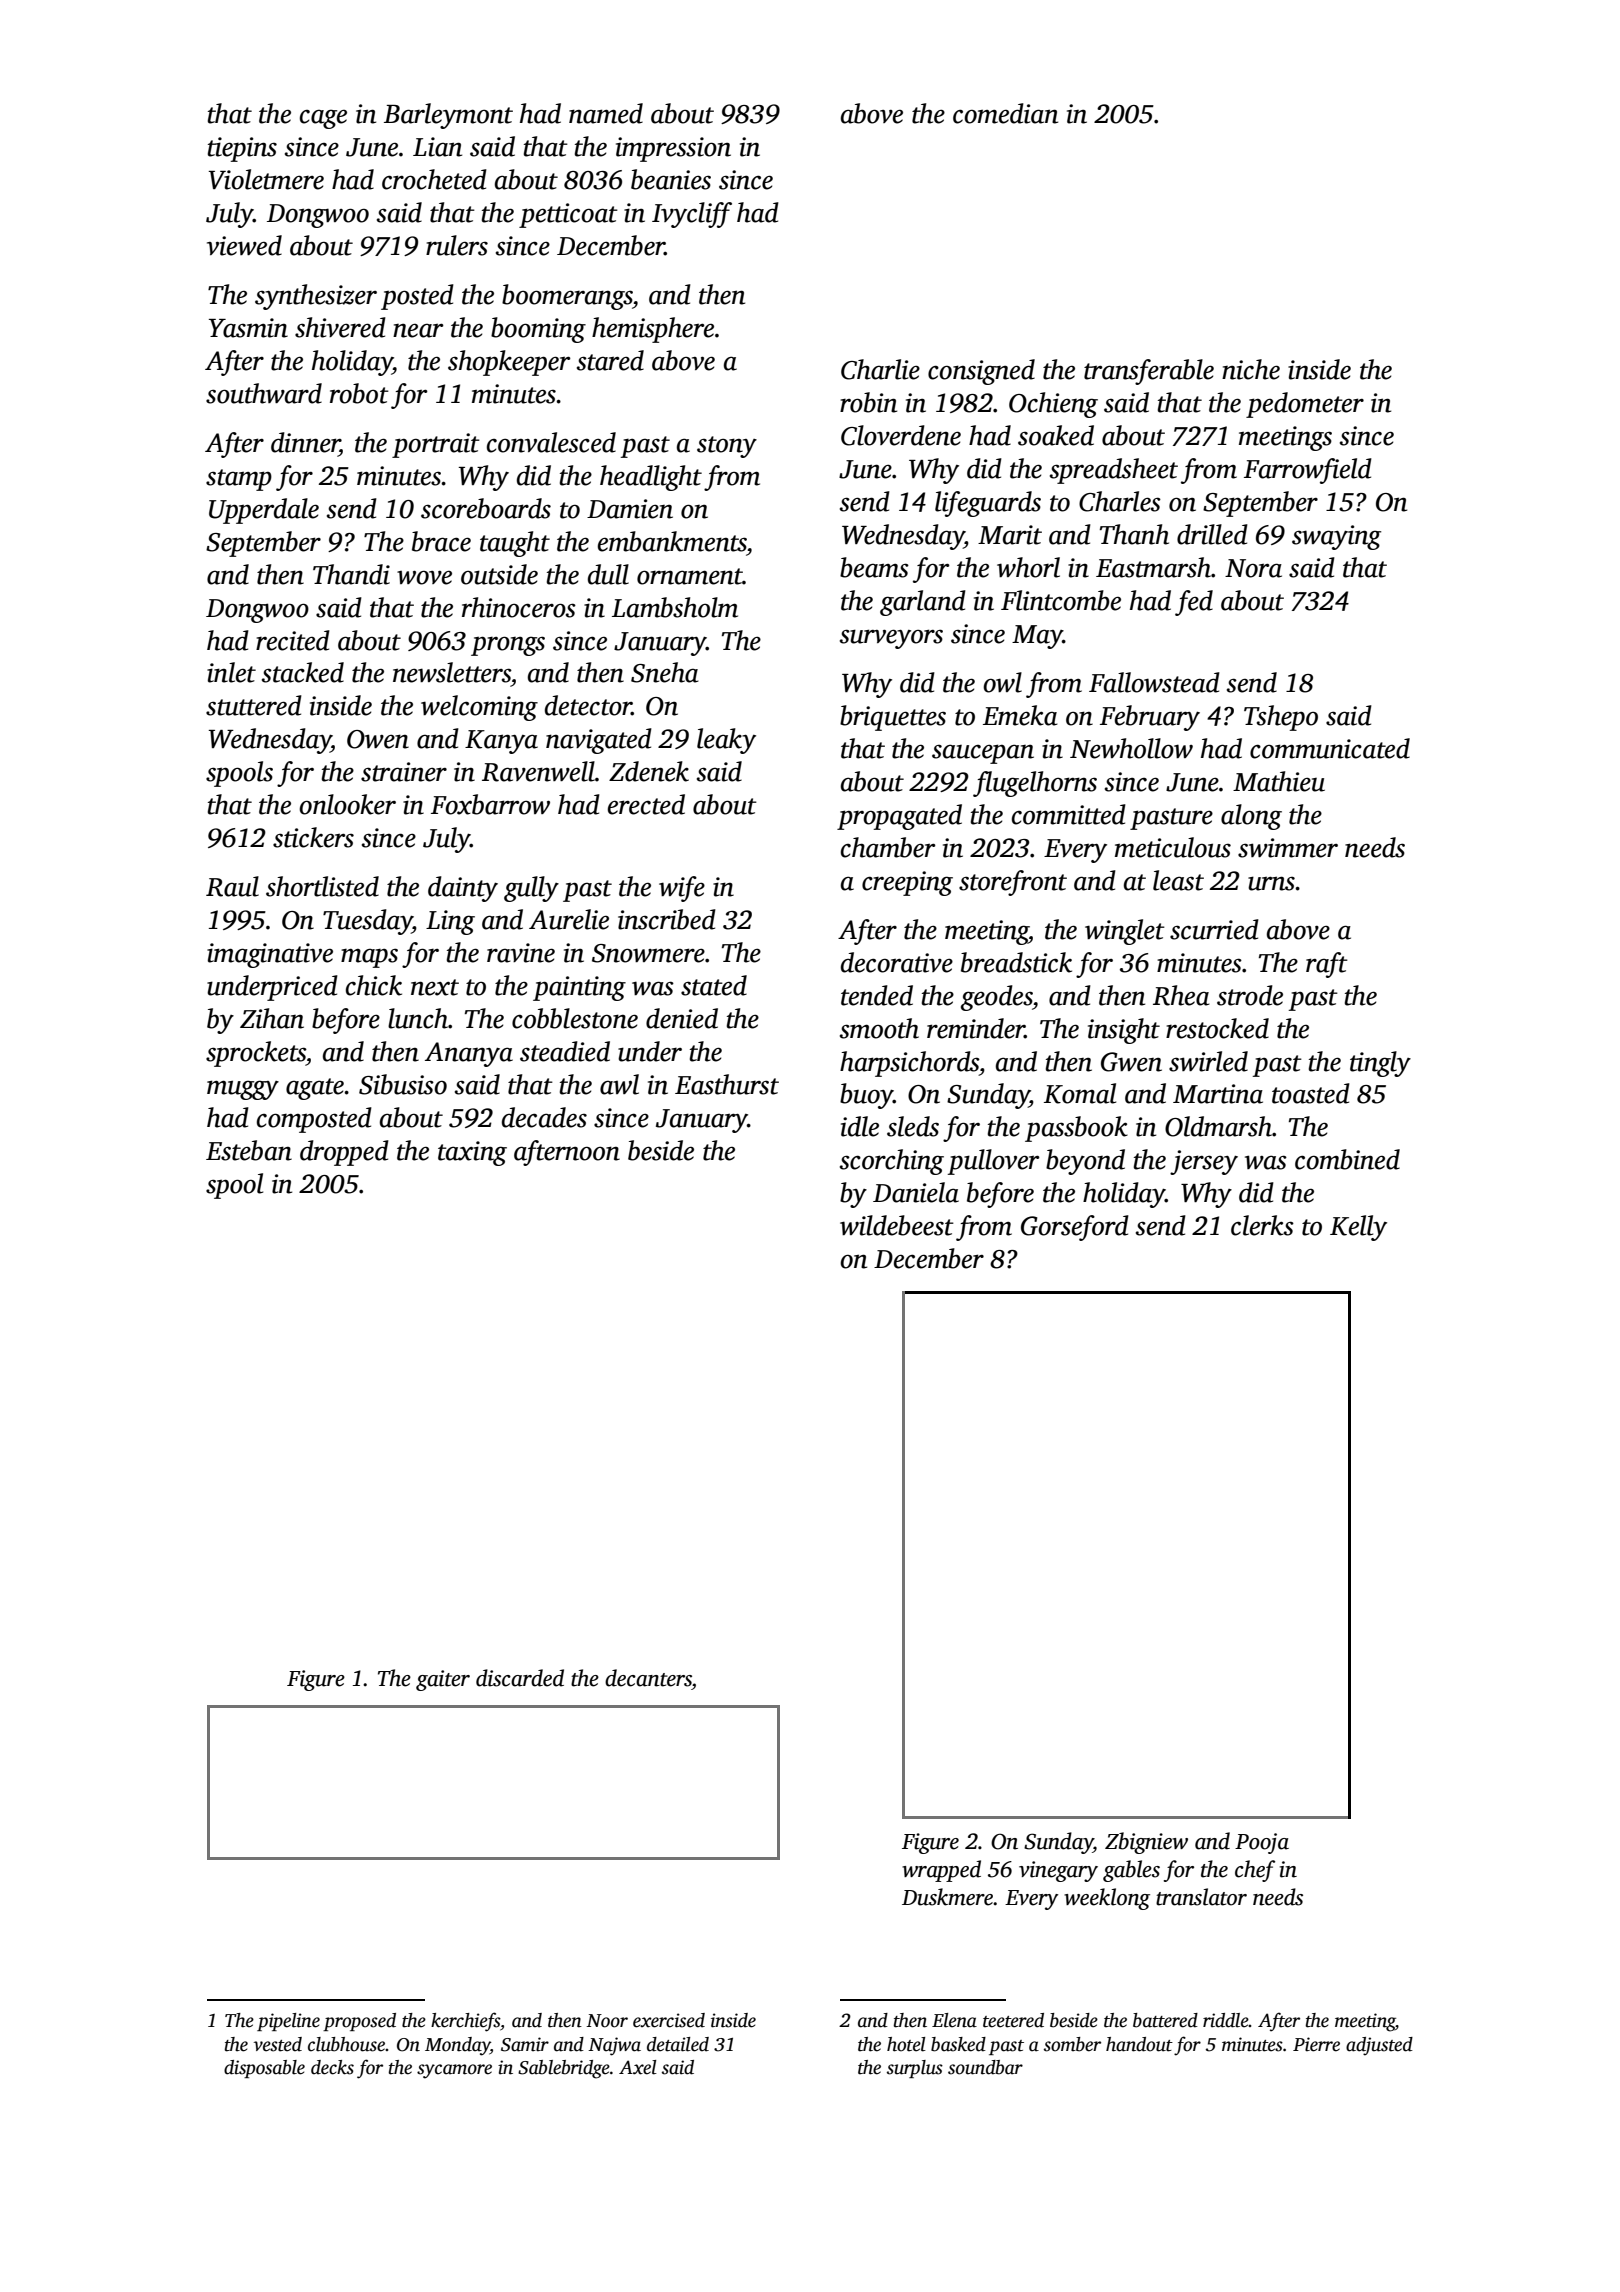 This document has width=1620, height=2292. What do you see at coordinates (403, 1084) in the document?
I see `Sibusiso` at bounding box center [403, 1084].
